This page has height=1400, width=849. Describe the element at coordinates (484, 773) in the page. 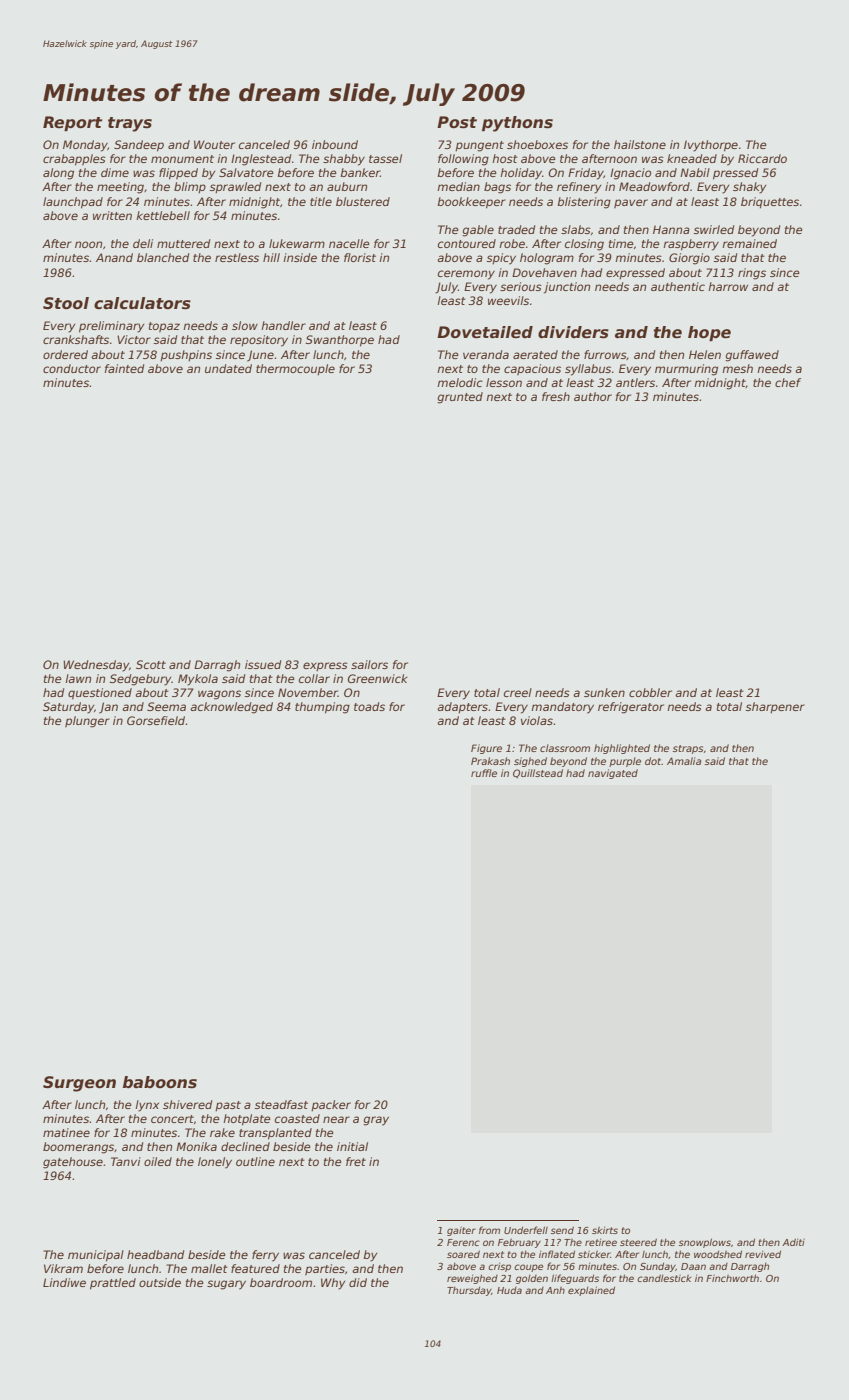

I see `ruffle` at that location.
